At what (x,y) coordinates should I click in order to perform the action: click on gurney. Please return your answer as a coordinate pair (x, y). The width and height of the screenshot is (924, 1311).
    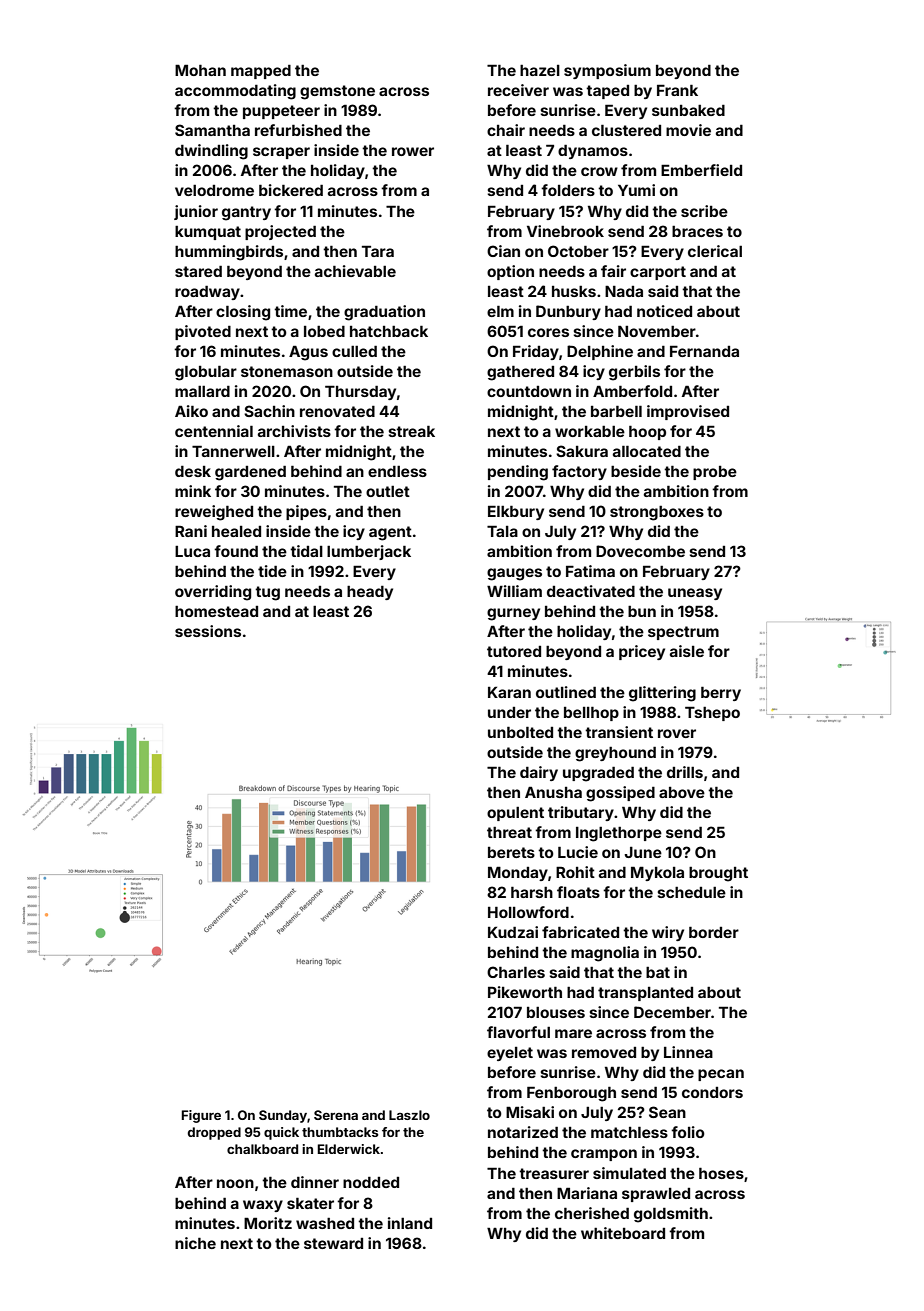
    Looking at the image, I should click on (513, 614).
